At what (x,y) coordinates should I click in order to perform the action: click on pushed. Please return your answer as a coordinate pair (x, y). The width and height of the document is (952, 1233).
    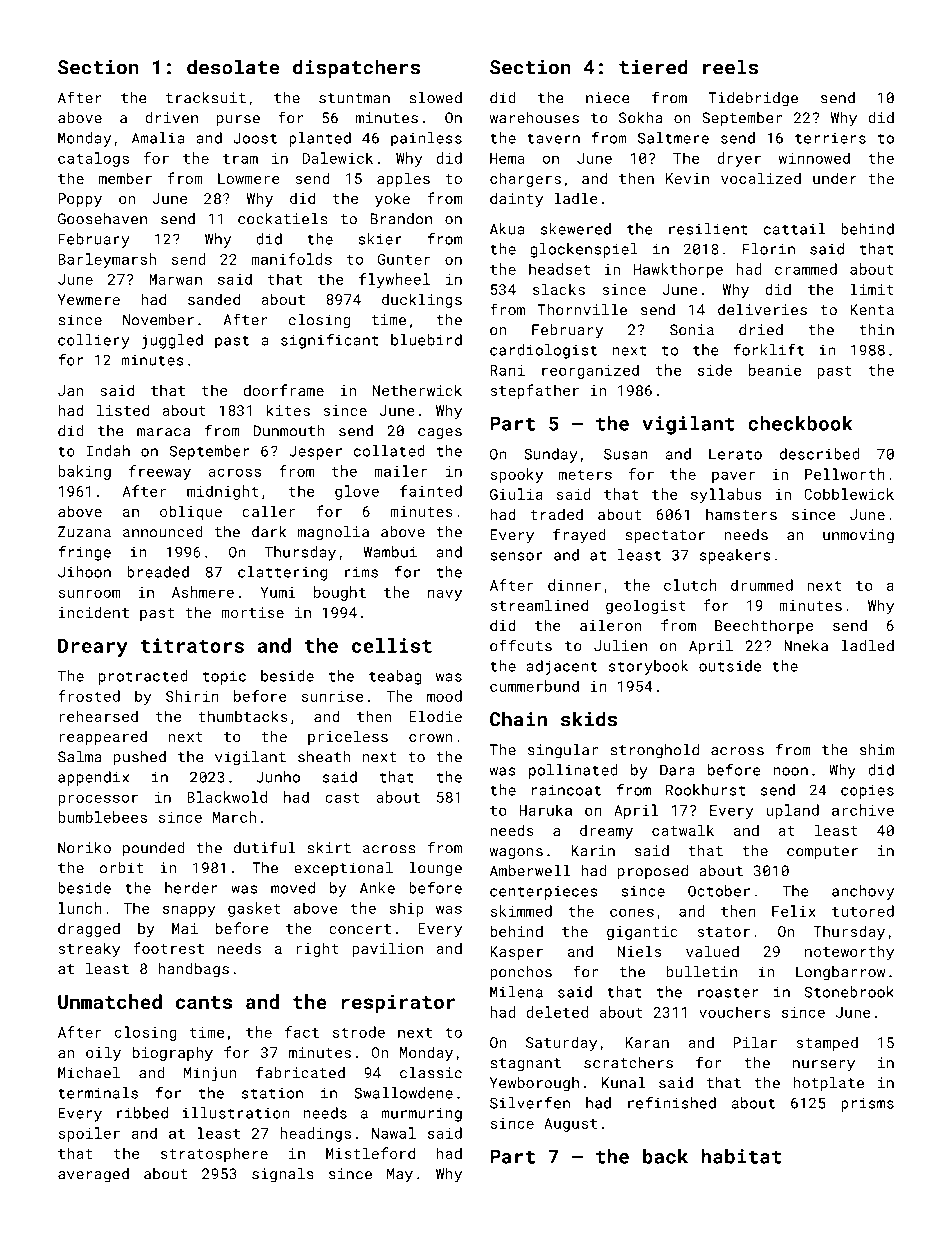
    Looking at the image, I should click on (140, 758).
